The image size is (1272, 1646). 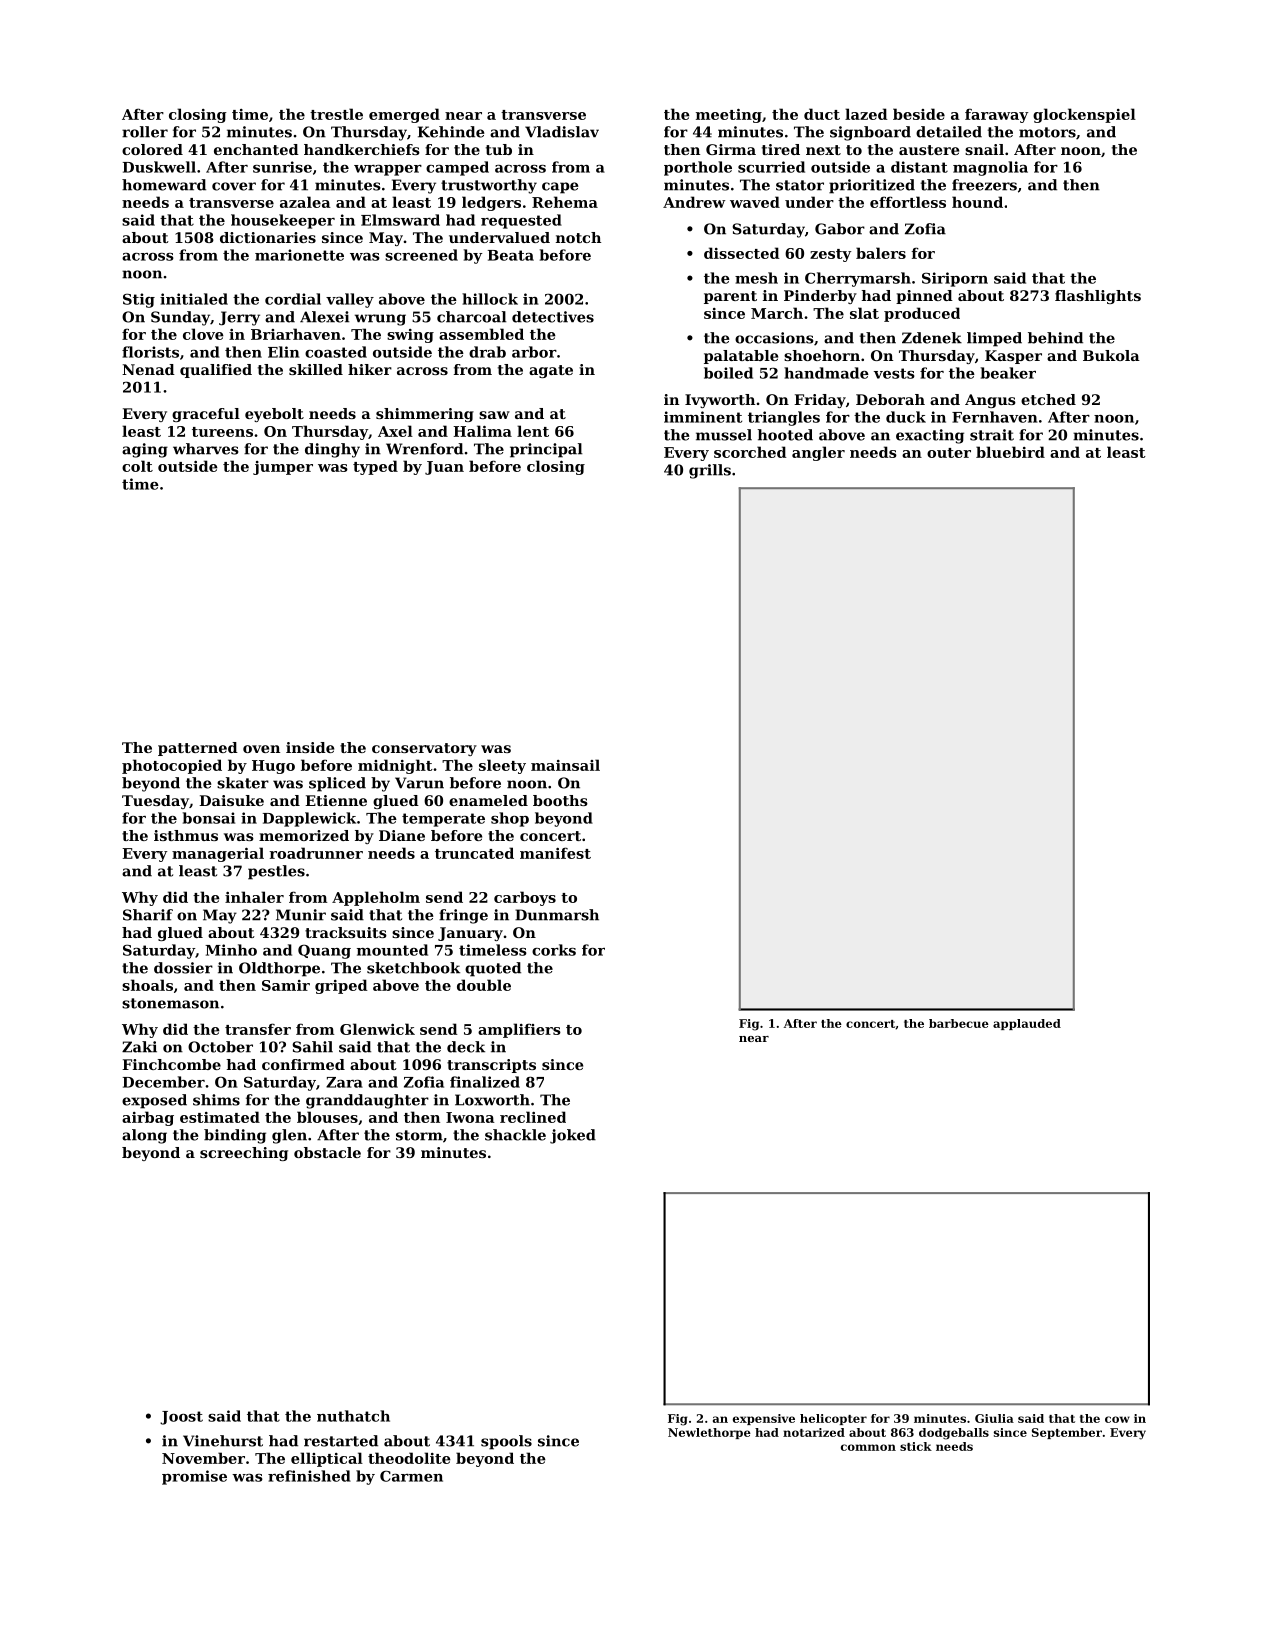 I want to click on Newlethorpe, so click(x=709, y=1433).
